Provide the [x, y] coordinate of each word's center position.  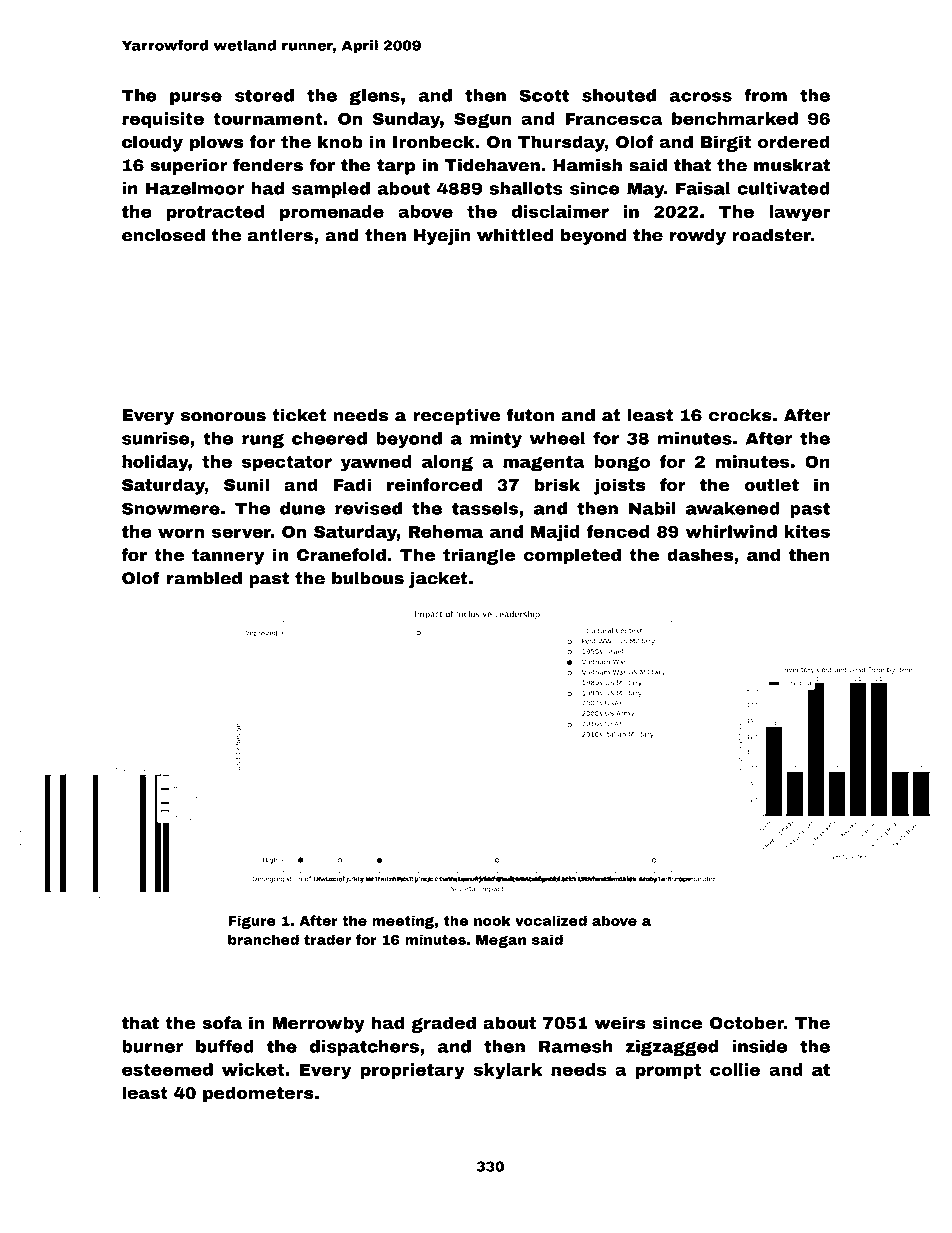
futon [530, 415]
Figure [252, 922]
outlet [771, 484]
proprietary [413, 1071]
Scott [544, 95]
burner [152, 1046]
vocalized [551, 920]
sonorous [223, 417]
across [701, 97]
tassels [485, 508]
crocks [740, 415]
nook [492, 920]
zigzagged [672, 1048]
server [241, 533]
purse [196, 98]
